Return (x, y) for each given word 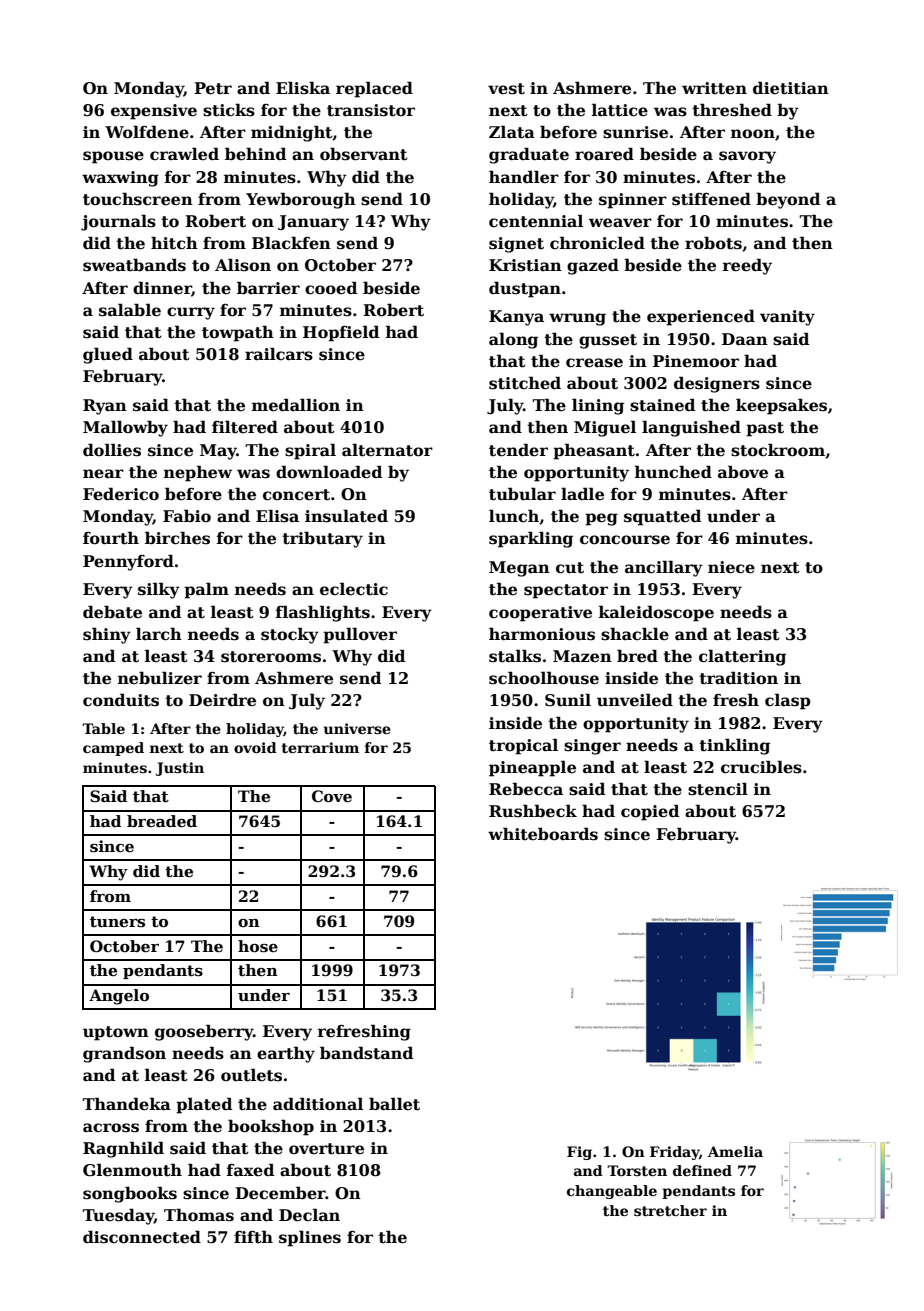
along (513, 340)
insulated (346, 516)
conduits (121, 700)
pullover (360, 635)
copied (650, 812)
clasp (788, 701)
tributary (322, 539)
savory (747, 157)
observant (364, 154)
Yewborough (301, 200)
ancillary (664, 568)
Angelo (119, 997)
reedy (747, 266)
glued (108, 355)
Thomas (199, 1215)
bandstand (366, 1053)
